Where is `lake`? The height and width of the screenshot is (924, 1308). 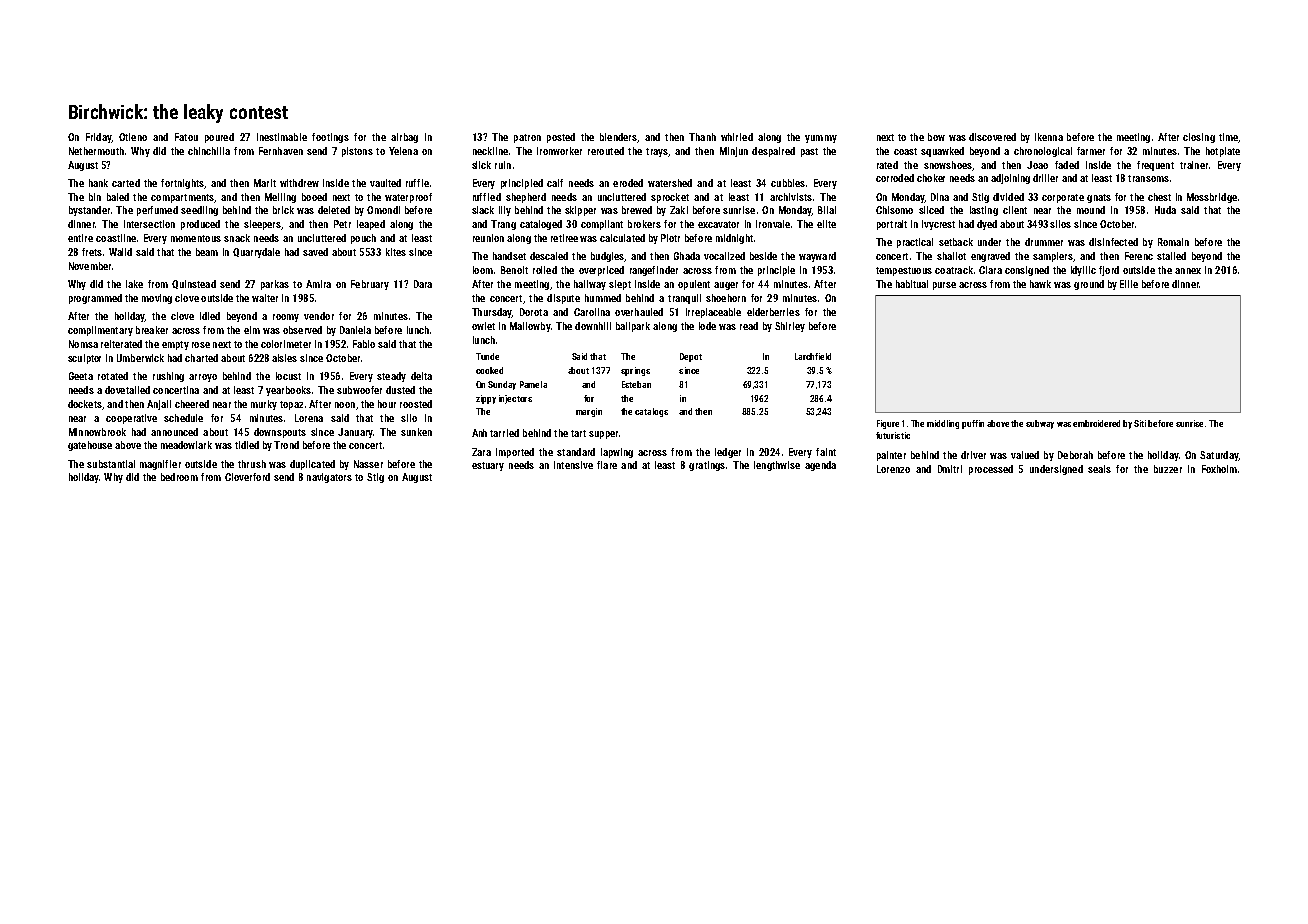
lake is located at coordinates (134, 284).
